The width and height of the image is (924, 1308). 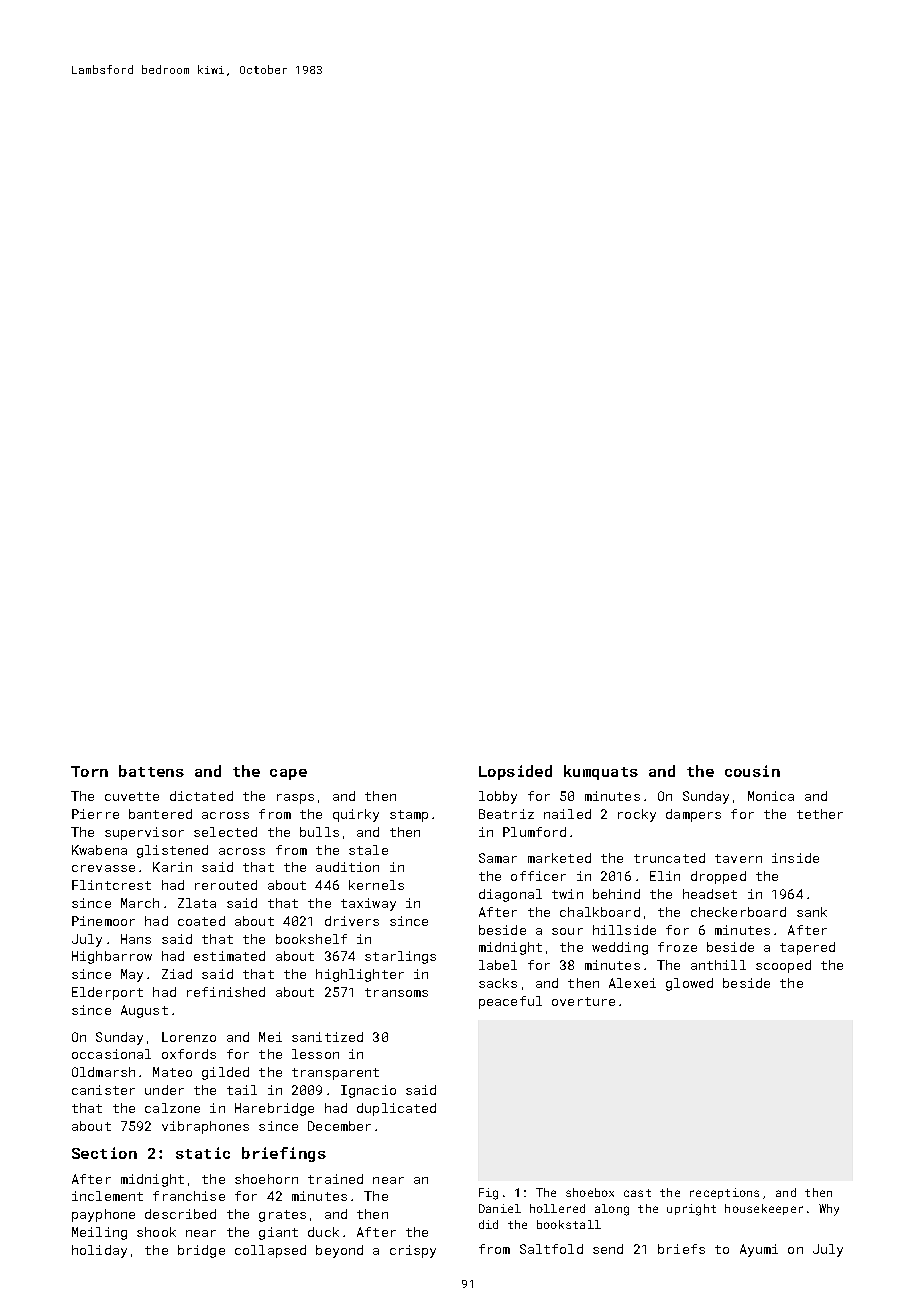 What do you see at coordinates (752, 771) in the image?
I see `cousin` at bounding box center [752, 771].
